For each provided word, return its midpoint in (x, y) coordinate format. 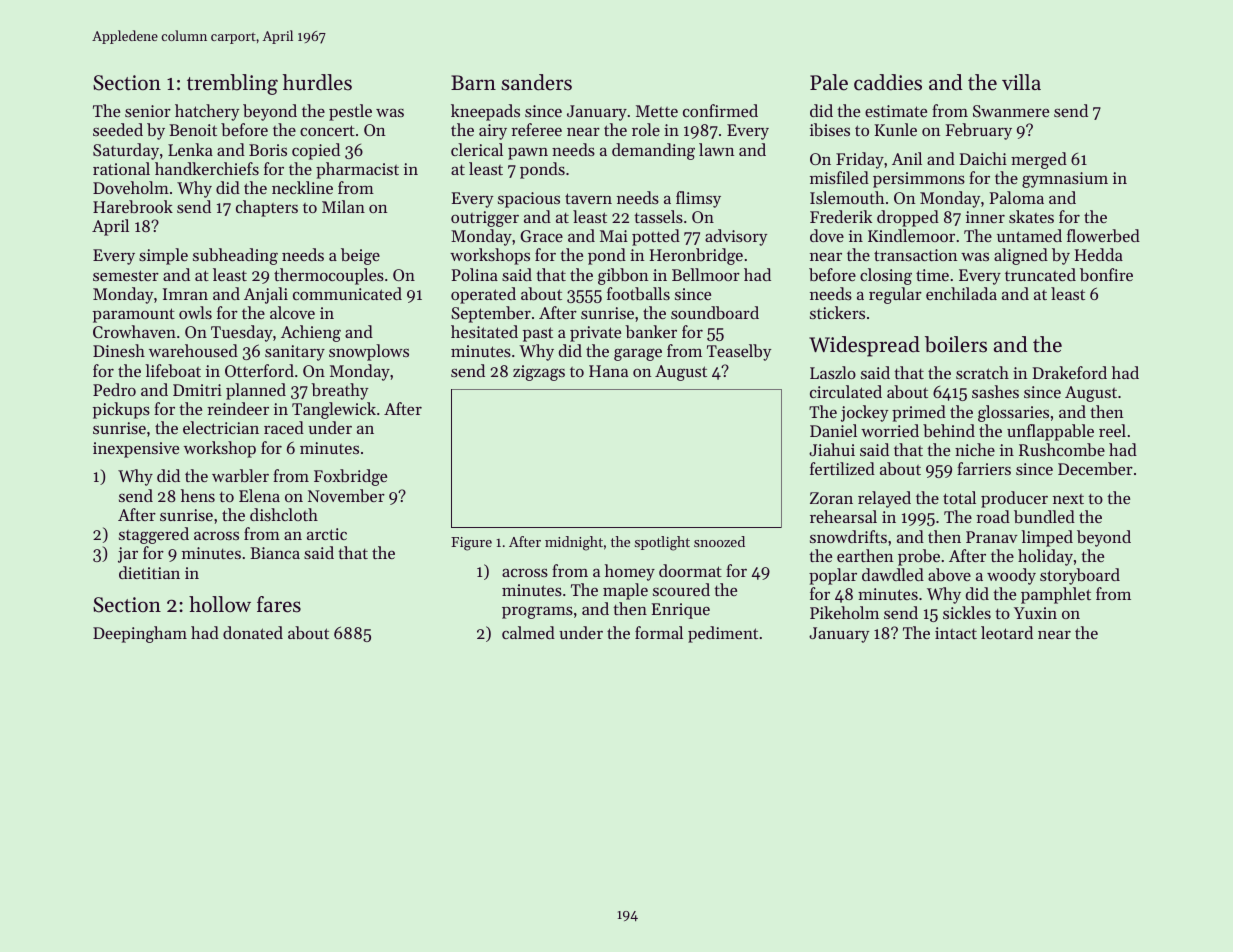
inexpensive (136, 450)
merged (1039, 160)
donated (253, 632)
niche (975, 449)
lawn (716, 149)
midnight (574, 543)
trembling (232, 84)
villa (1021, 82)
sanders (536, 82)
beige (360, 256)
